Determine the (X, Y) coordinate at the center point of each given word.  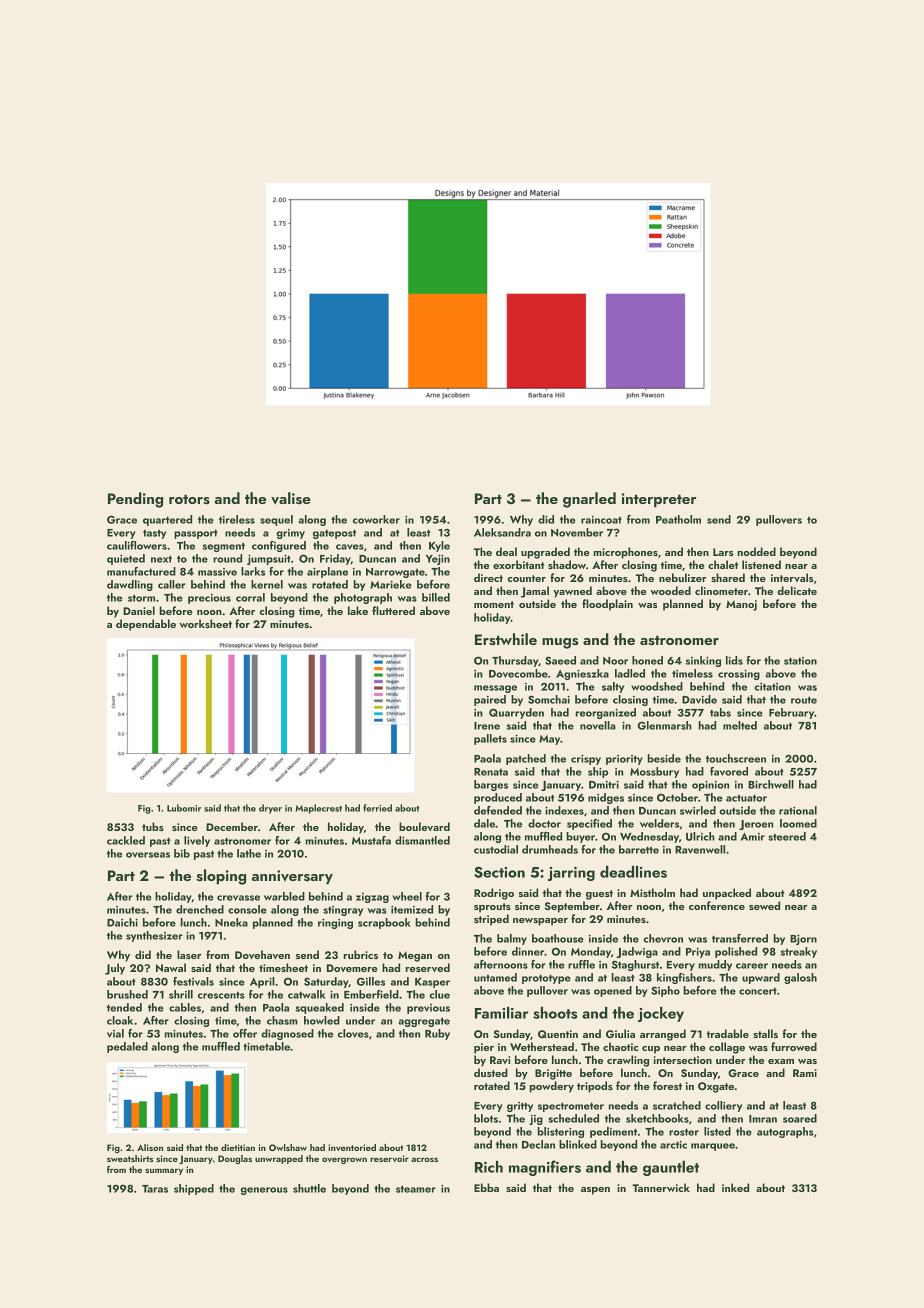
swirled (698, 810)
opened (613, 991)
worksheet (206, 623)
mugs (560, 643)
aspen (595, 1191)
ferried (377, 808)
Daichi (122, 922)
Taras (155, 1189)
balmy (512, 939)
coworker (376, 519)
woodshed (657, 686)
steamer (416, 1189)
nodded (757, 551)
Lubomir (184, 808)
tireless (237, 519)
